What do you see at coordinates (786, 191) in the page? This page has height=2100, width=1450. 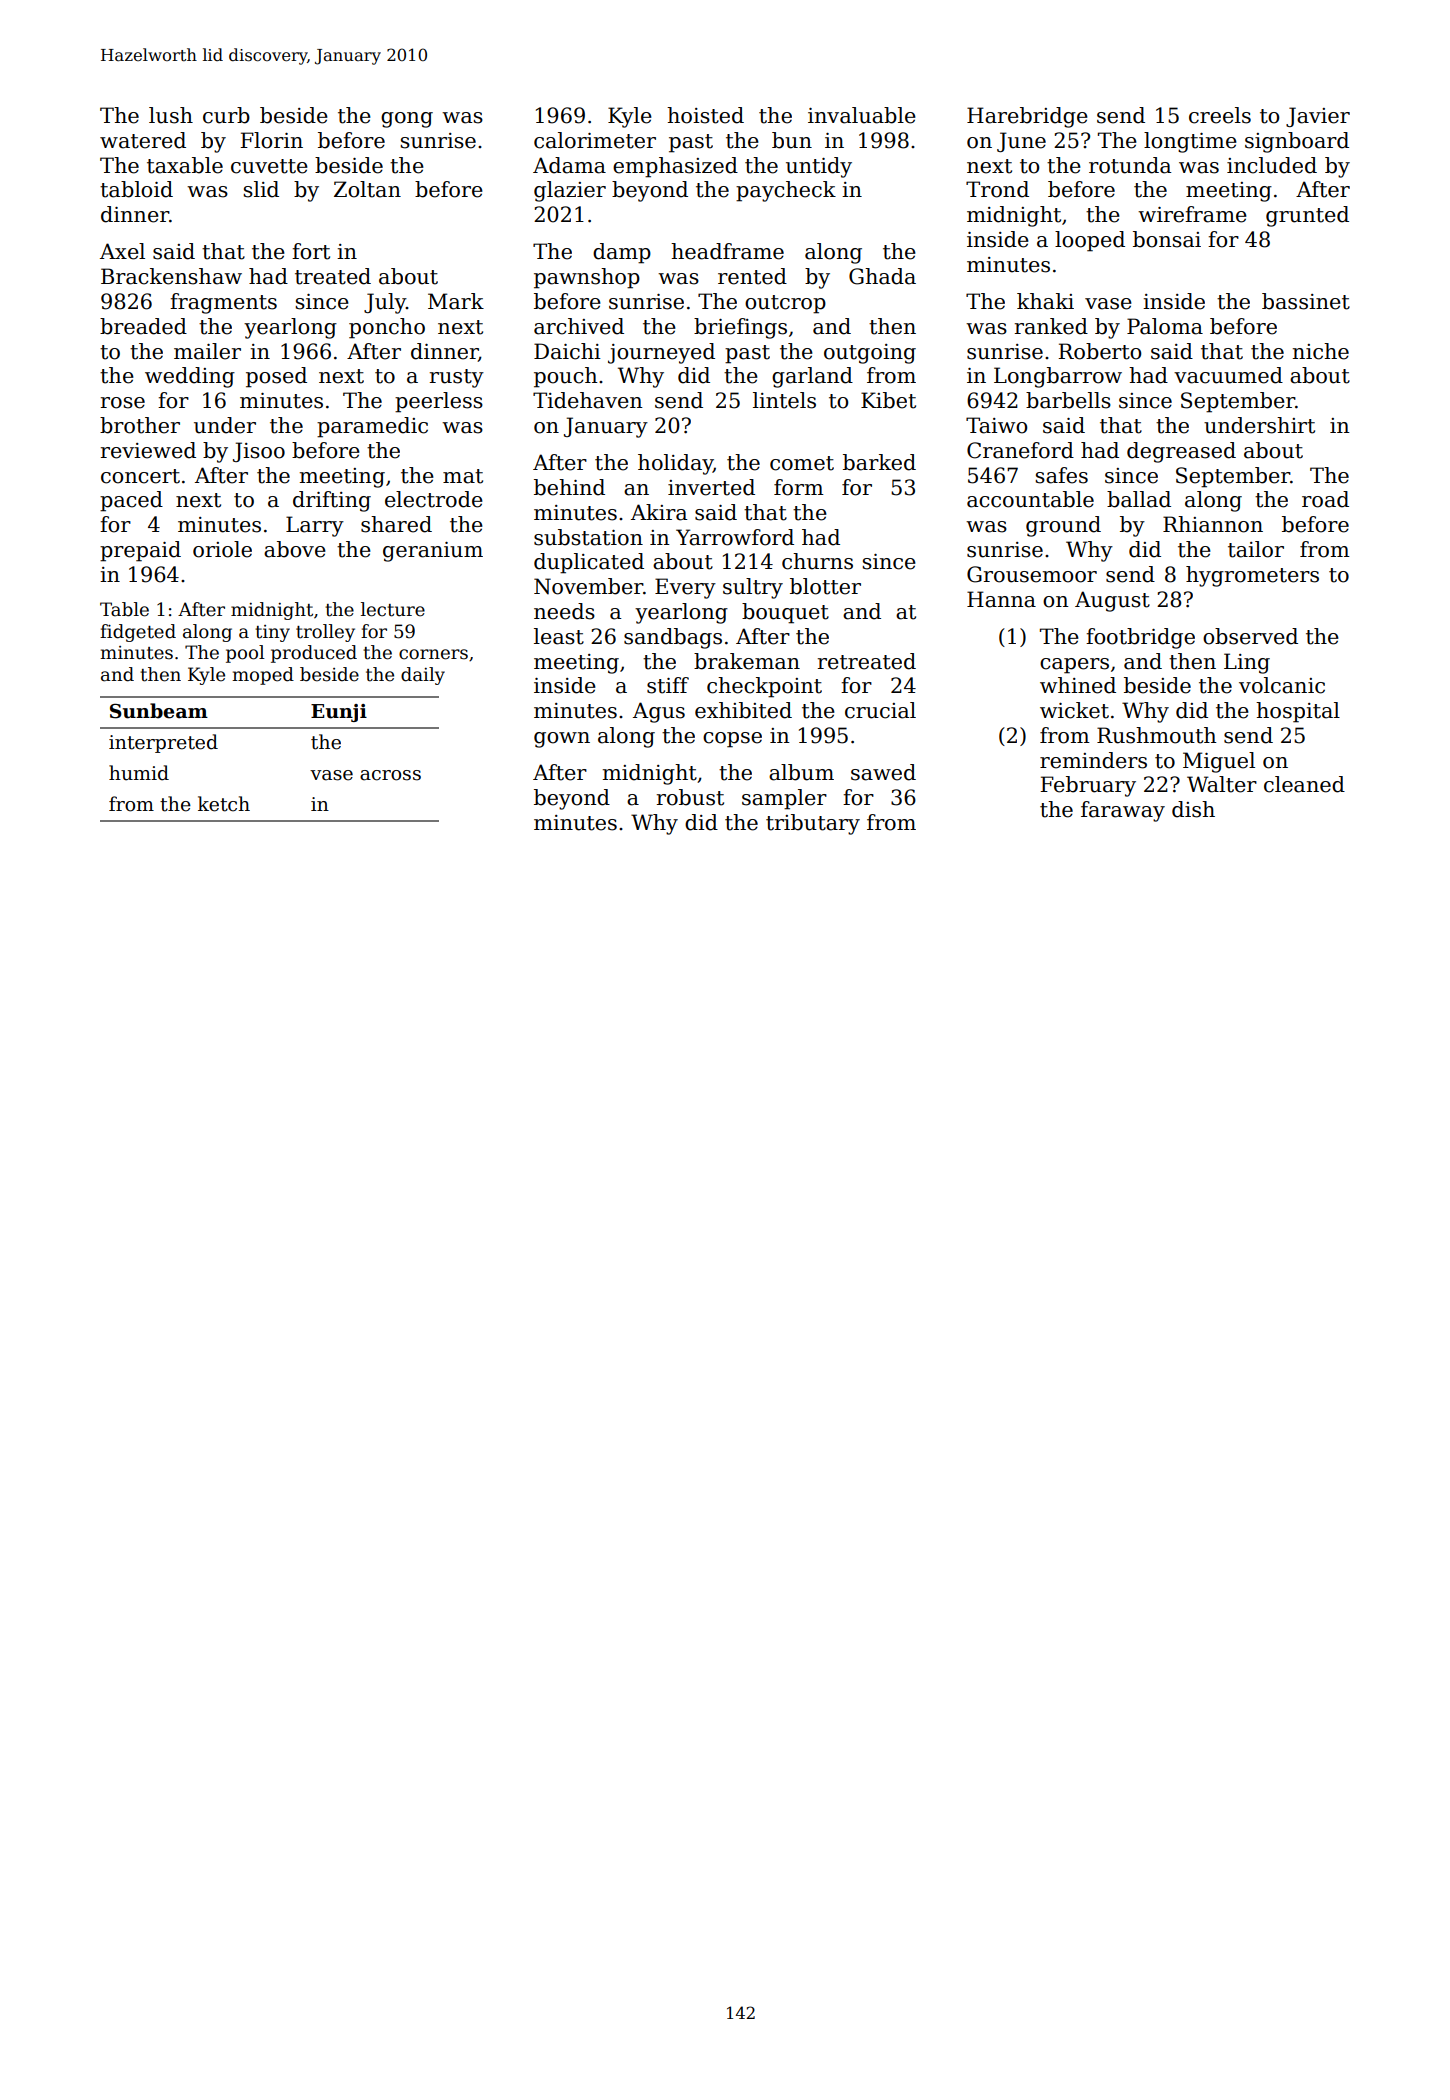 I see `paycheck` at bounding box center [786, 191].
